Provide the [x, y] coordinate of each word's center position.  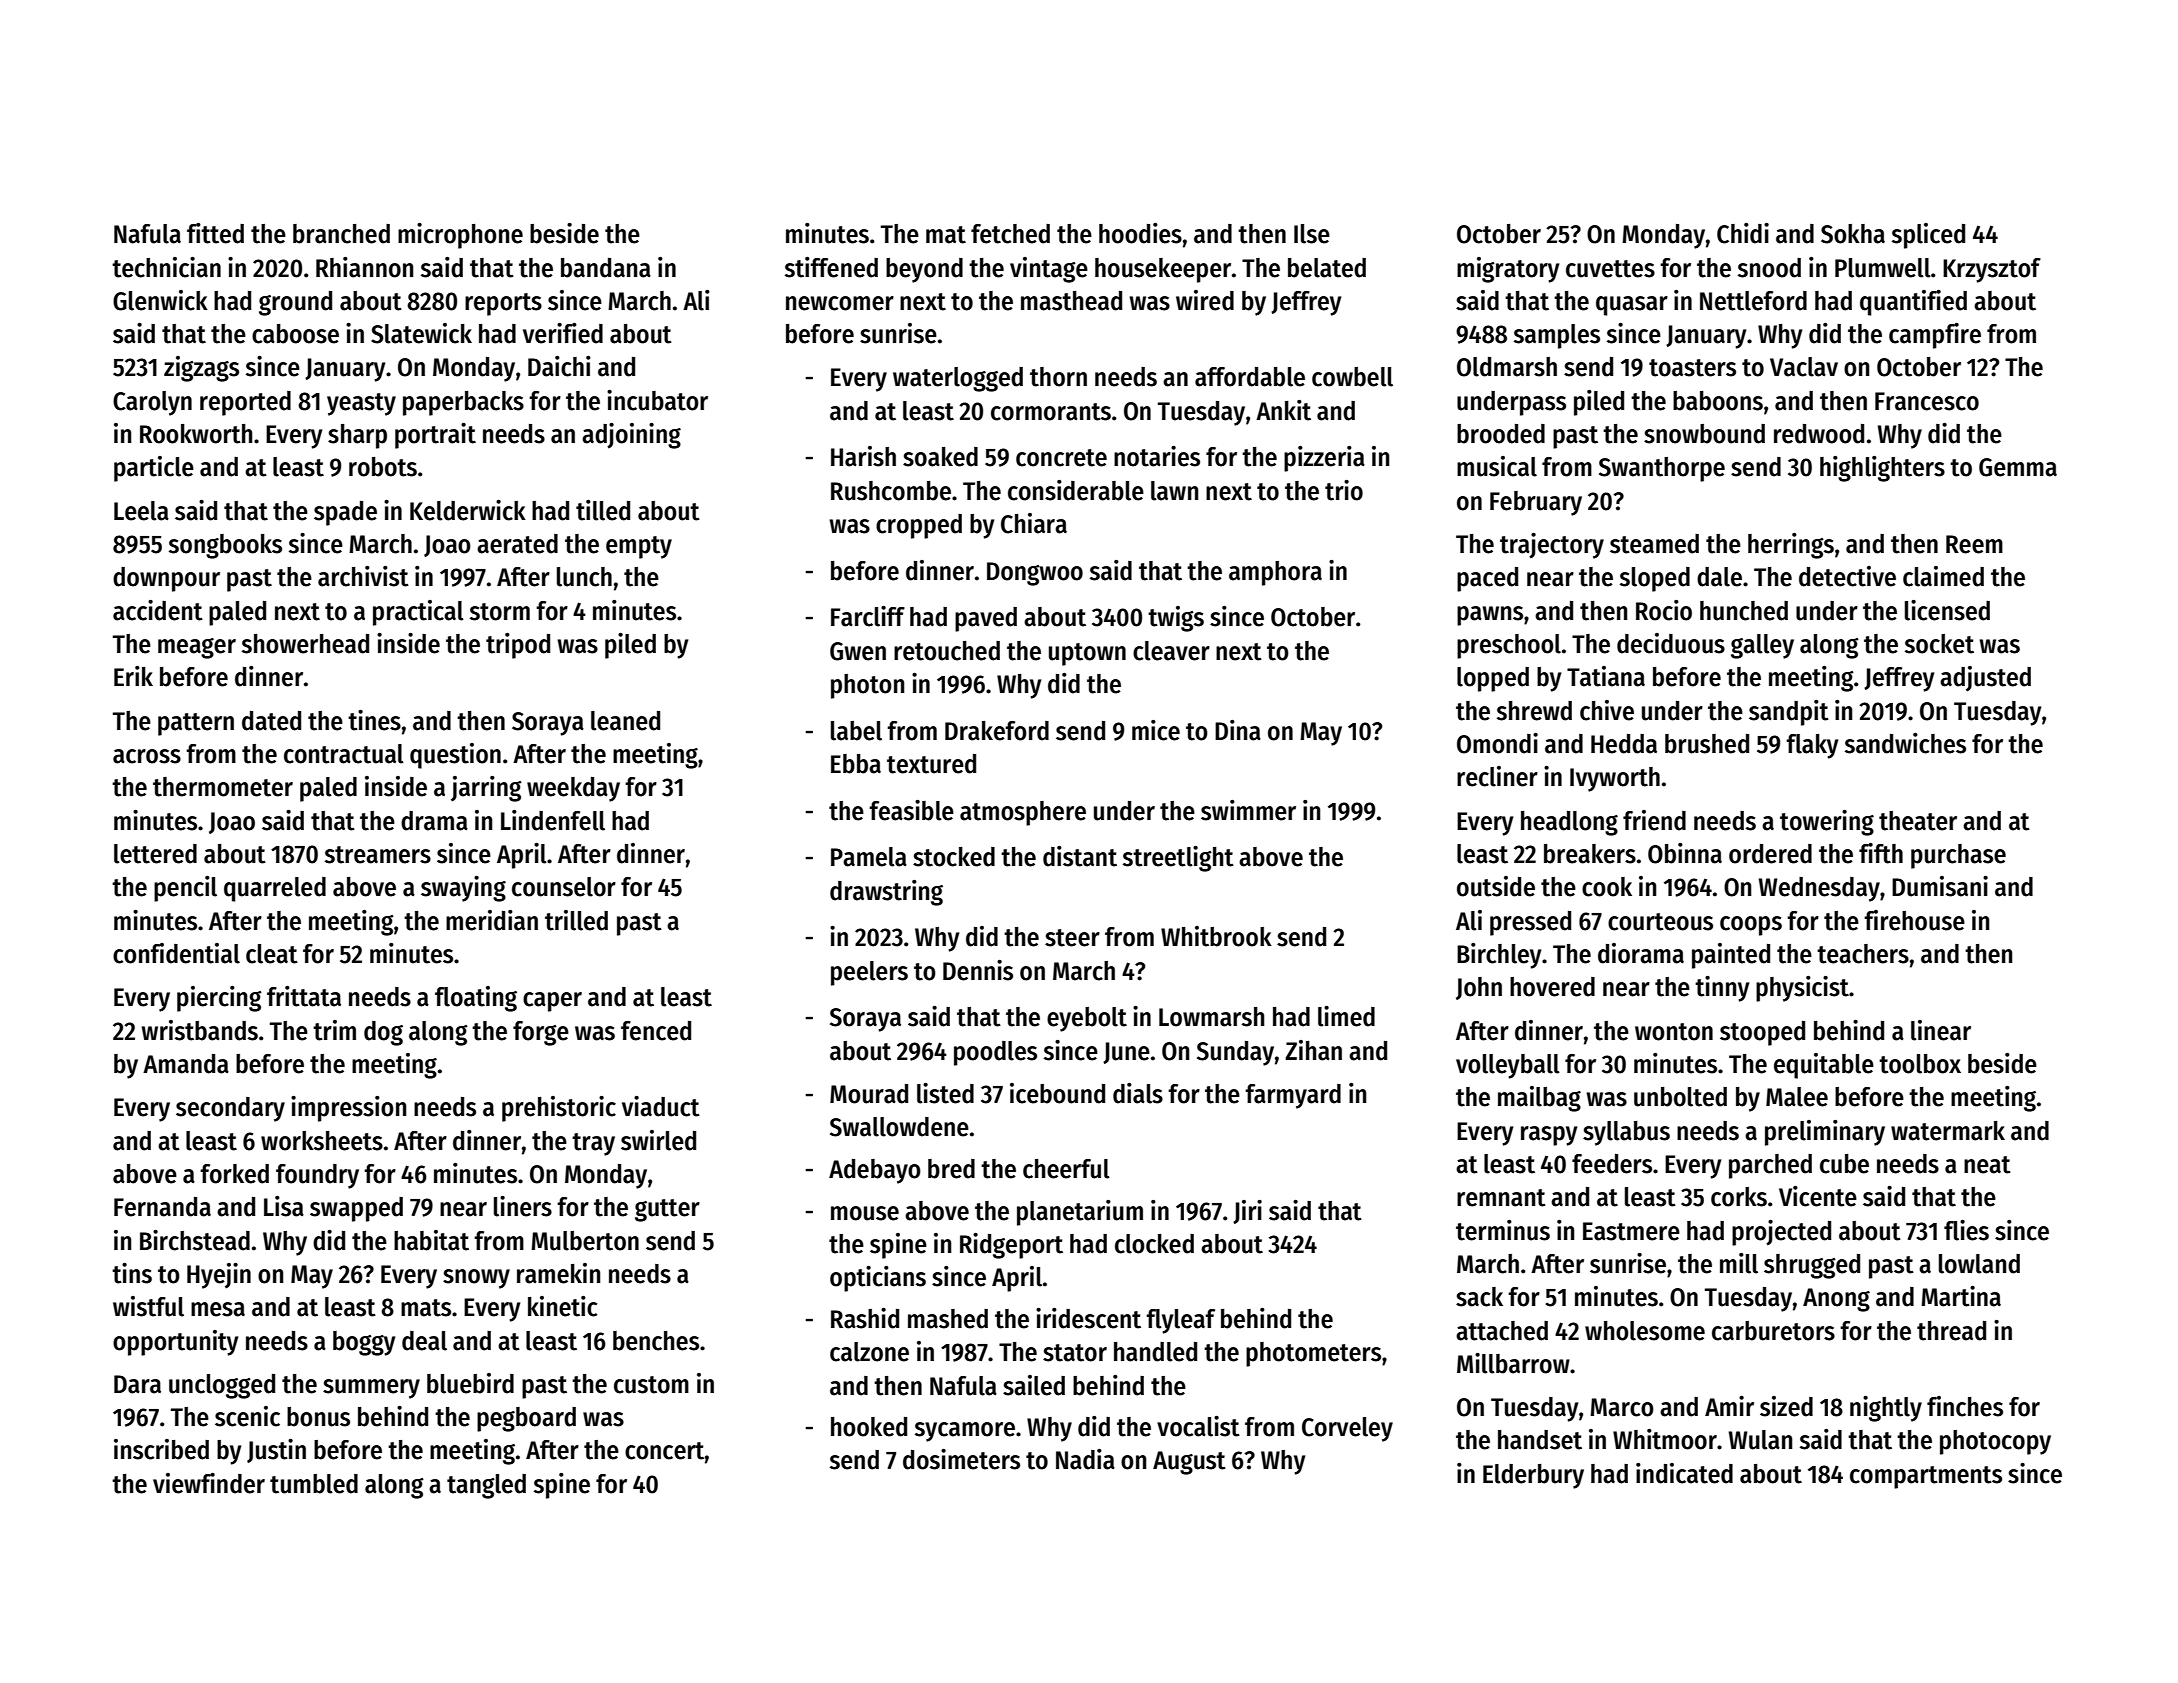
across [147, 756]
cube [1844, 1164]
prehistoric [559, 1109]
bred [951, 1169]
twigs [1176, 619]
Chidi [1743, 233]
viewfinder [209, 1483]
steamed [1654, 544]
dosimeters [961, 1459]
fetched [1010, 234]
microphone [460, 236]
